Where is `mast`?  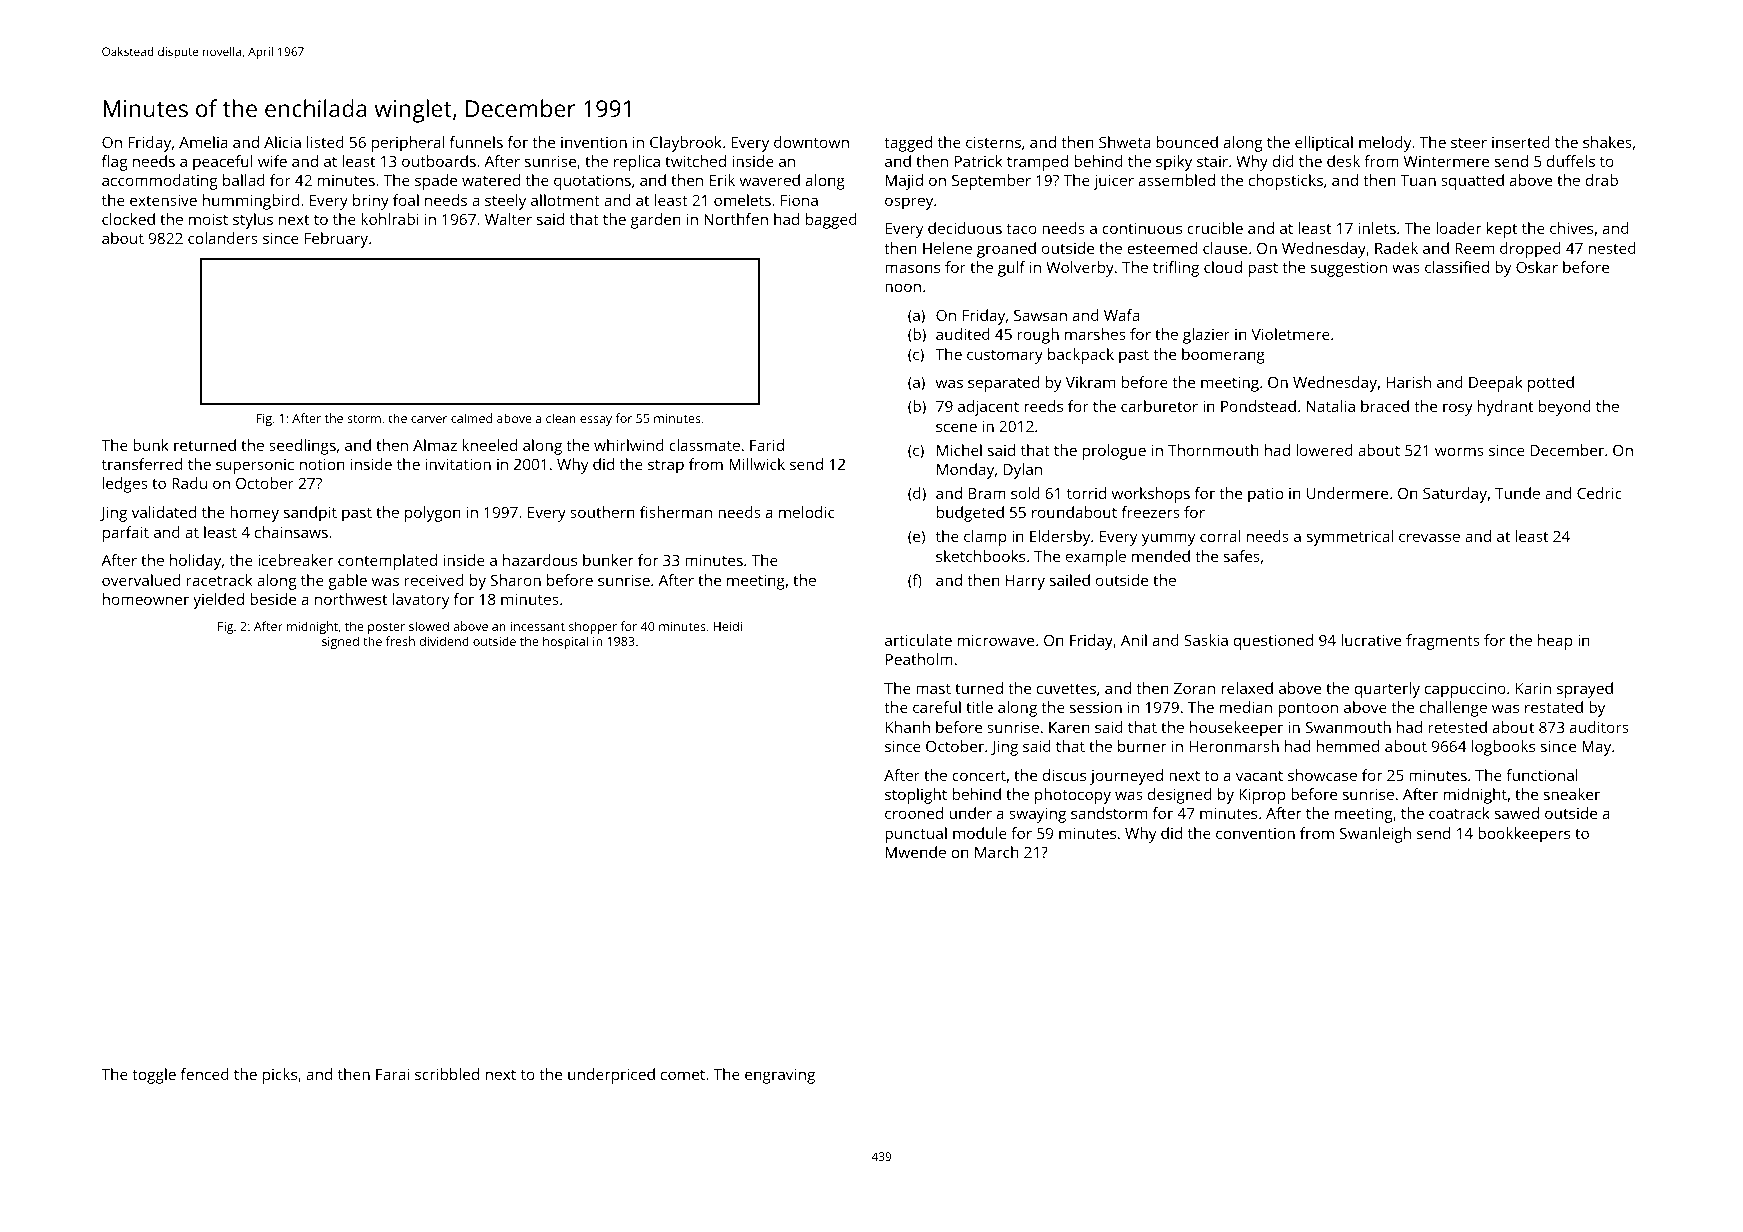 mast is located at coordinates (933, 689).
